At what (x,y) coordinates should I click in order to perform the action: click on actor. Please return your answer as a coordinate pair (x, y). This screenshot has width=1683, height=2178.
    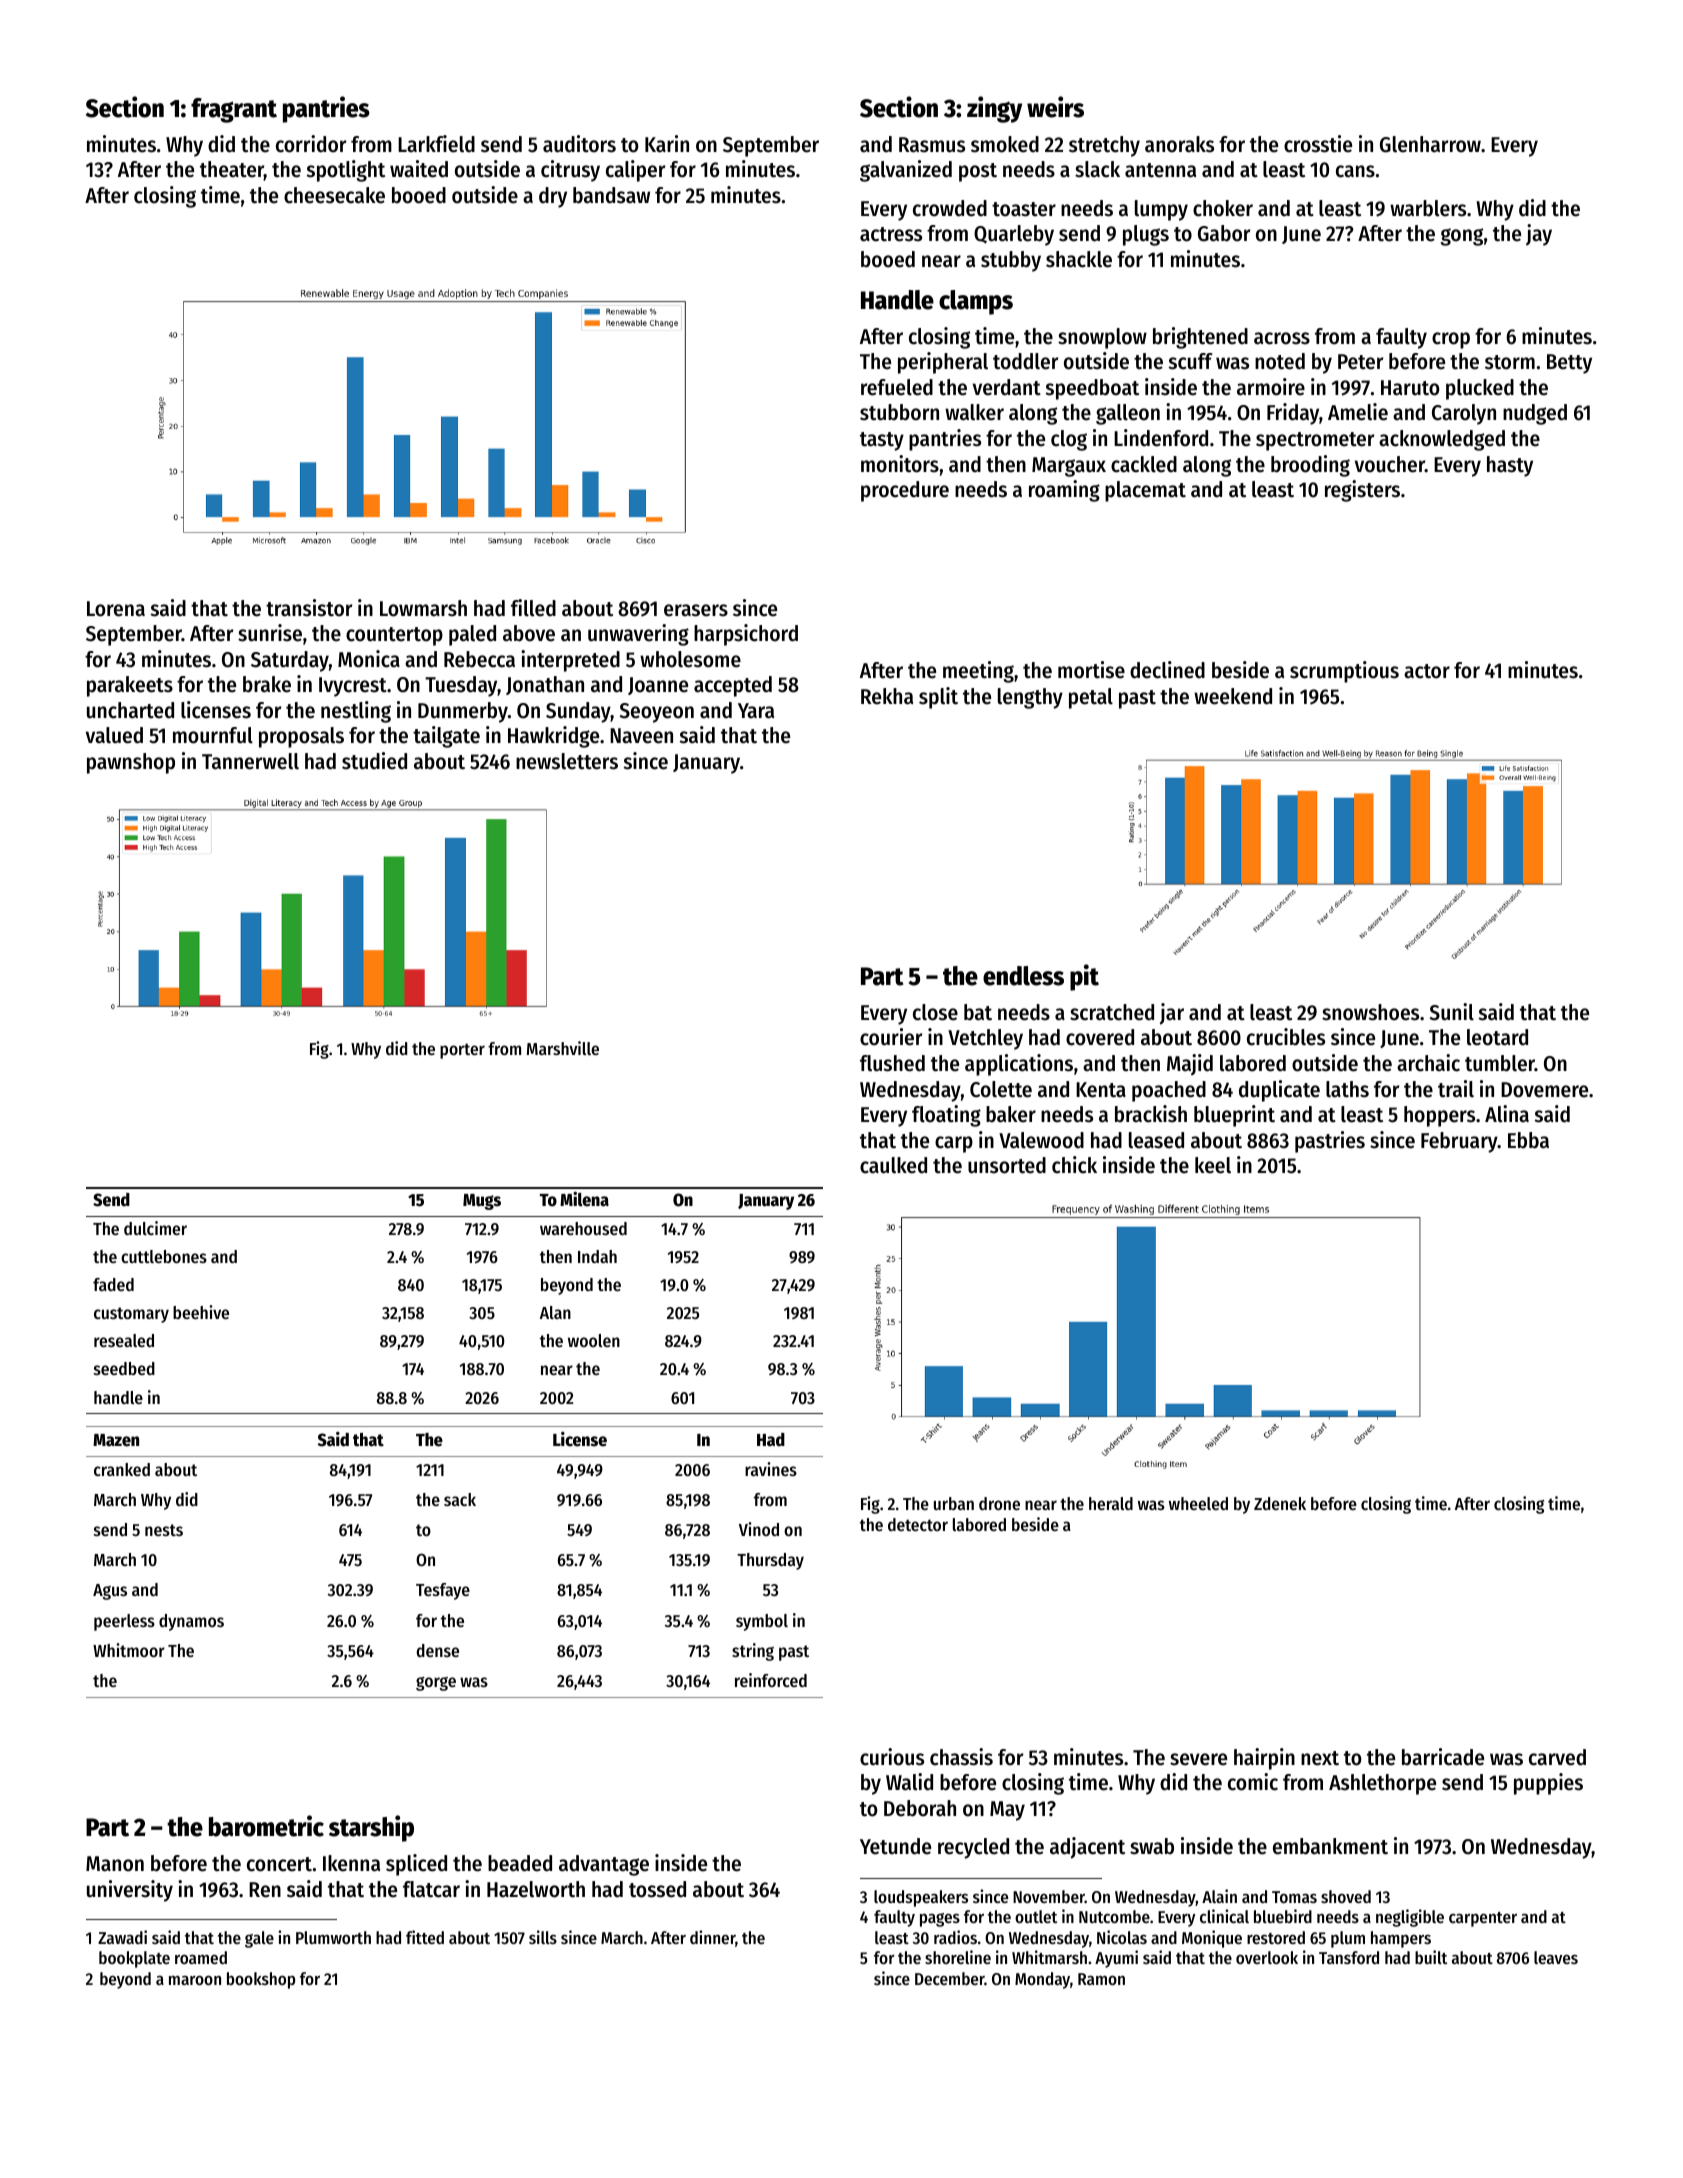
    Looking at the image, I should click on (1427, 671).
